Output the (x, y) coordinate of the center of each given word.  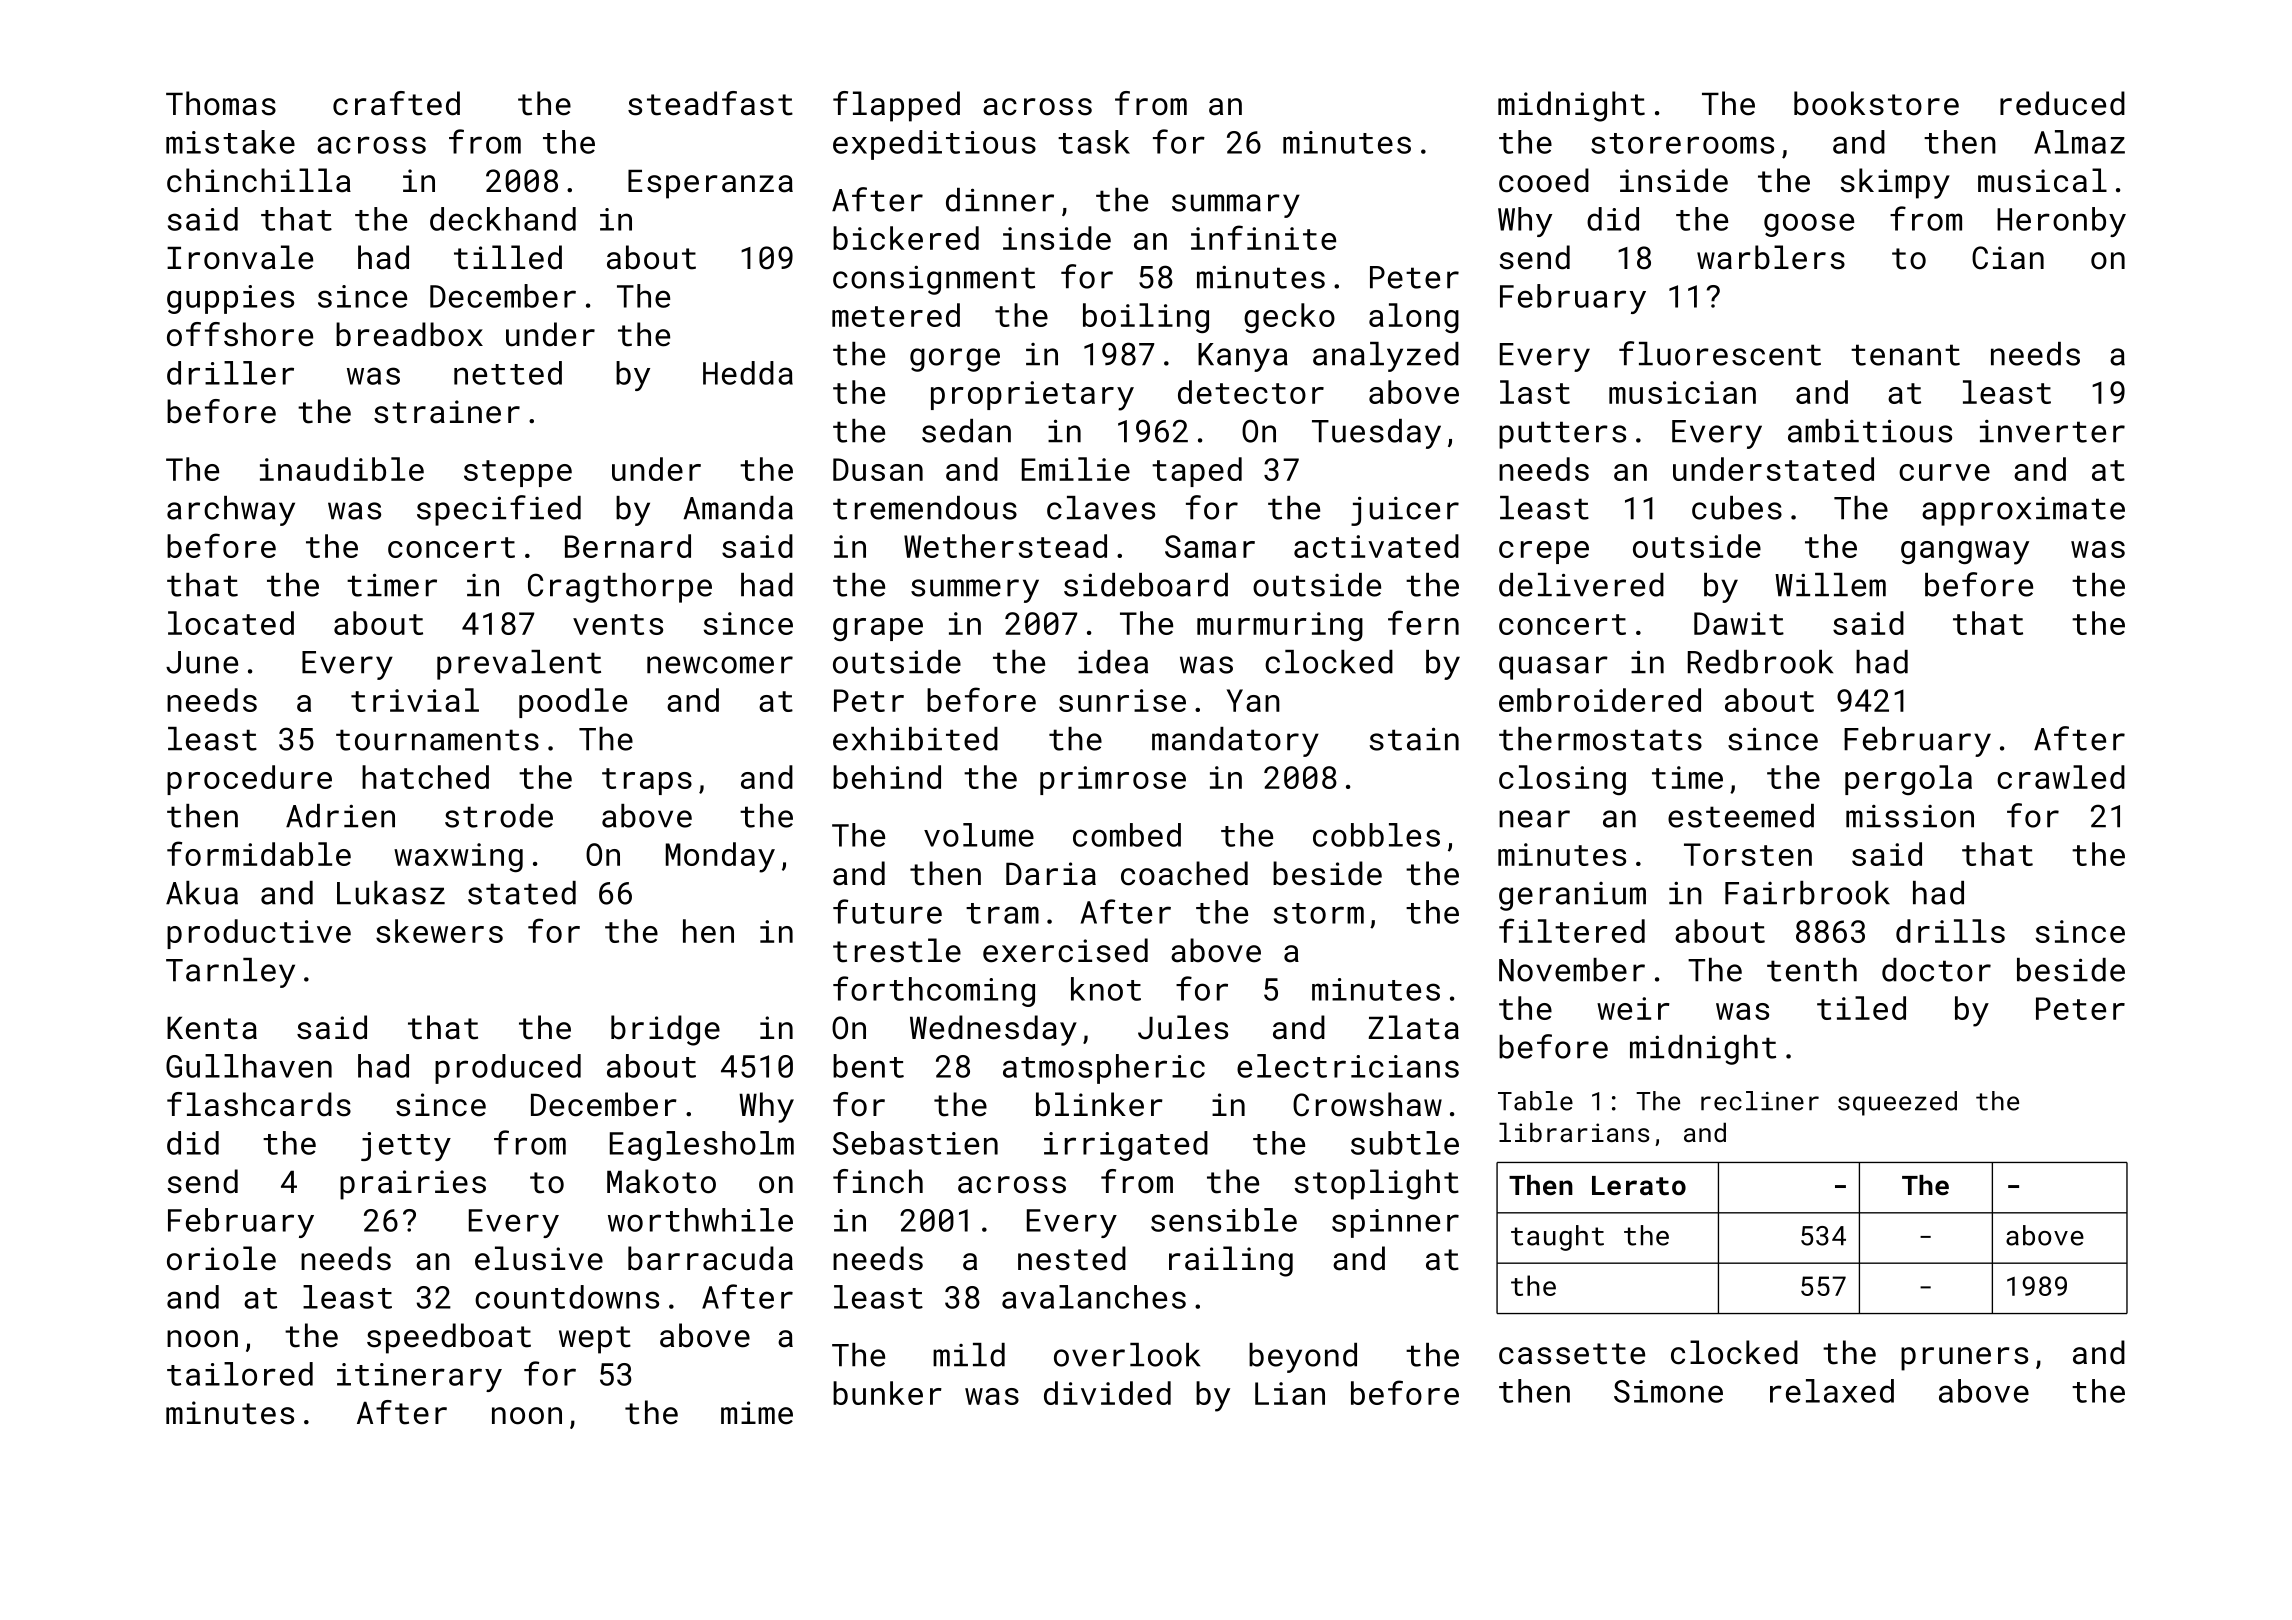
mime (757, 1413)
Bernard (628, 546)
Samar (1210, 546)
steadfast (710, 103)
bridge (665, 1030)
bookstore (1876, 103)
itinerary (419, 1377)
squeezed (1897, 1103)
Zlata (1414, 1027)
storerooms (1682, 143)
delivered (1581, 585)
